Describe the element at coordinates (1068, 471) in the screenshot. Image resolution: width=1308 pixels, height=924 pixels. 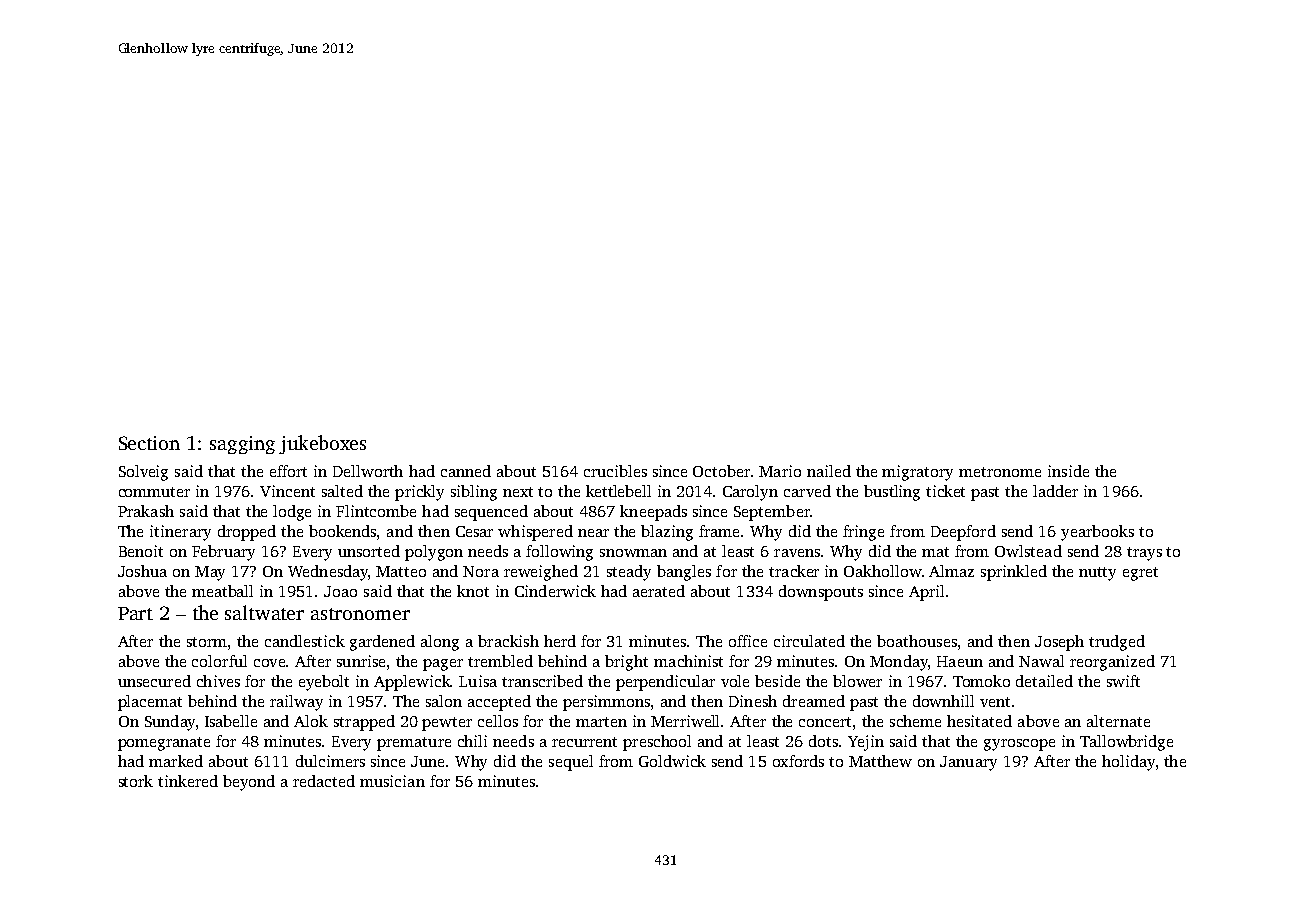
I see `inside` at that location.
